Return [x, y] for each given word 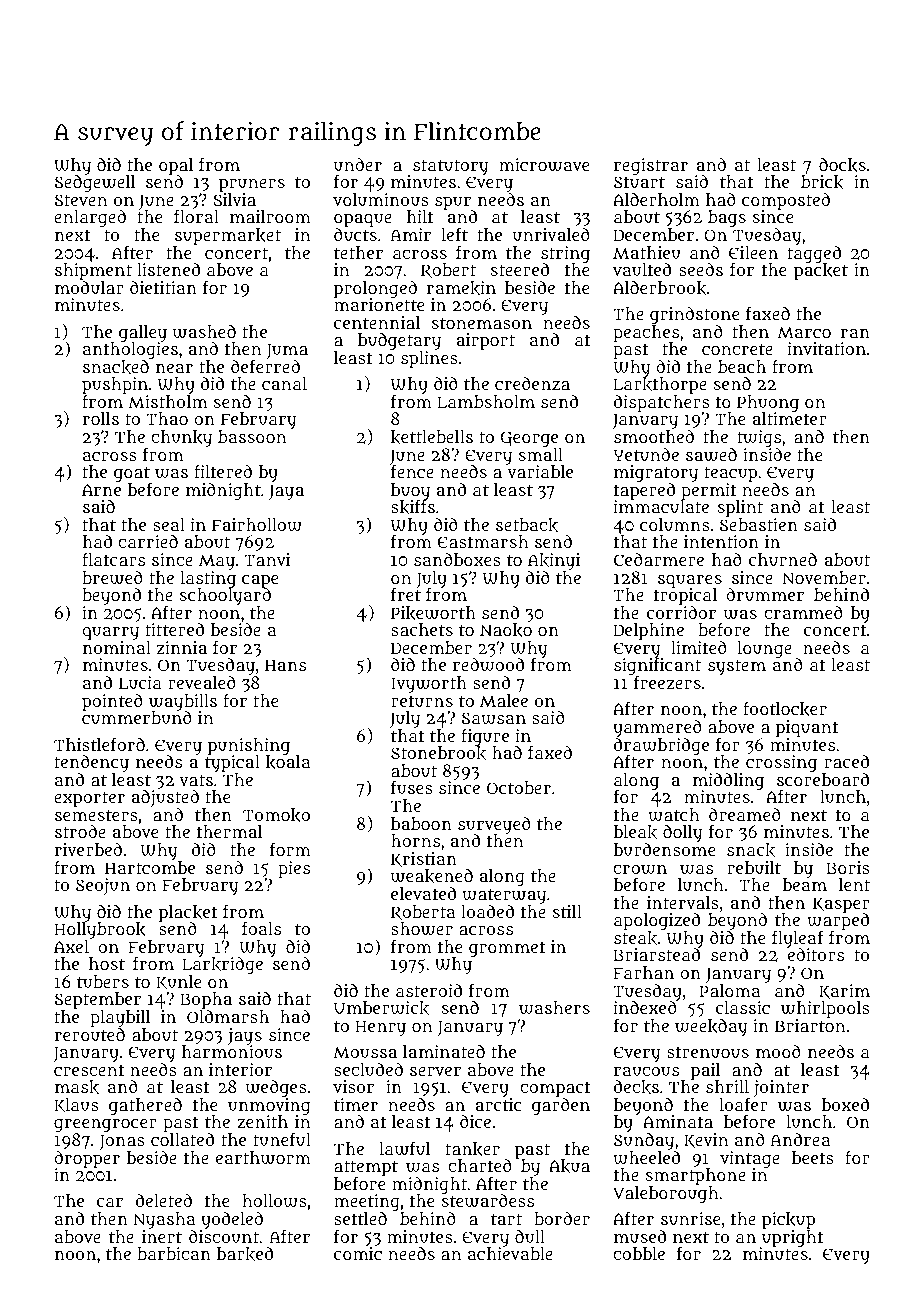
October [519, 787]
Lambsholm [486, 402]
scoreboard [823, 779]
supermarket [228, 236]
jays [245, 1036]
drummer [765, 594]
